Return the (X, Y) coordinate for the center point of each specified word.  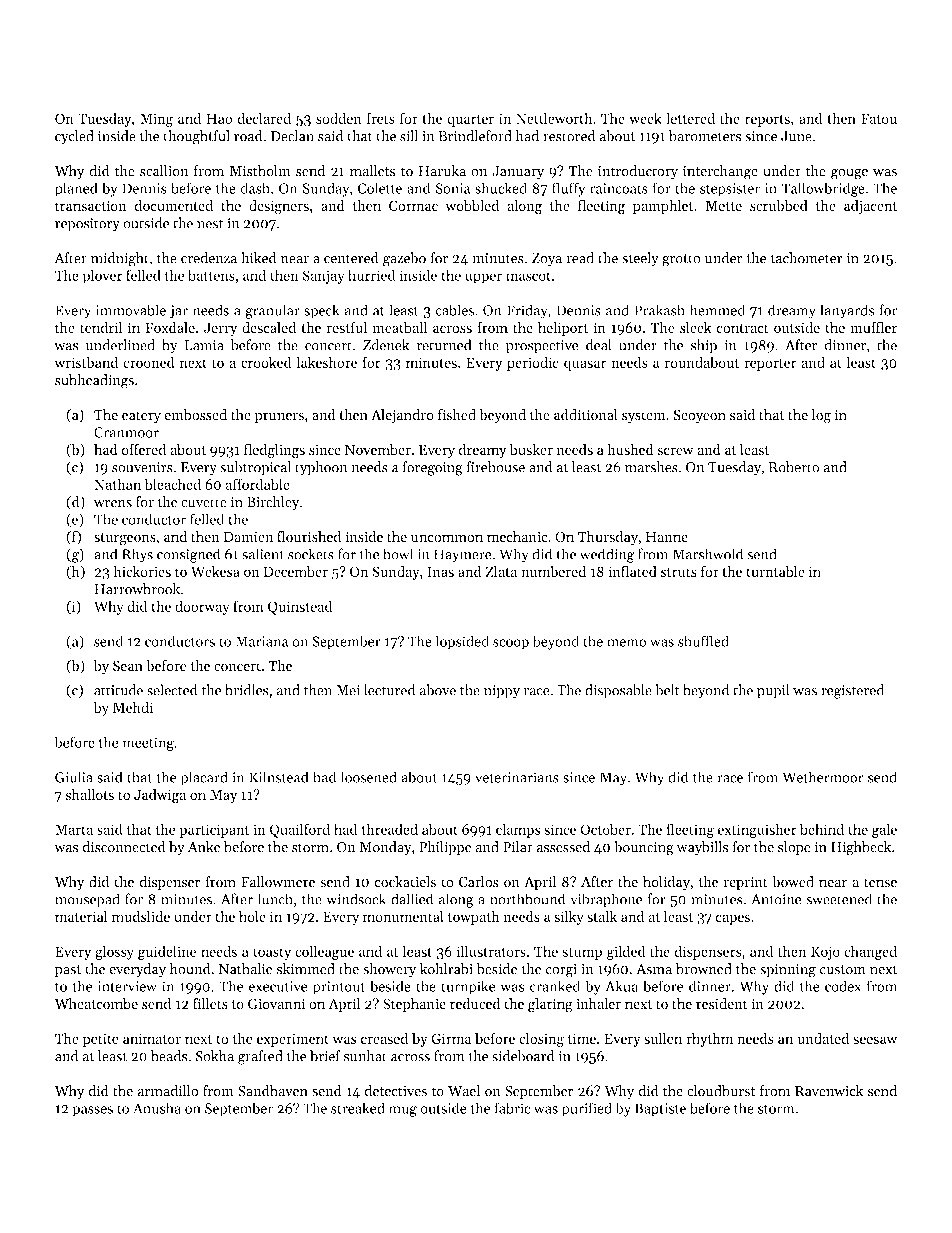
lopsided (462, 642)
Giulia (74, 777)
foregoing (433, 468)
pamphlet (663, 207)
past (68, 971)
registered (852, 691)
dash (255, 188)
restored (569, 136)
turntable (775, 571)
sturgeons (125, 539)
